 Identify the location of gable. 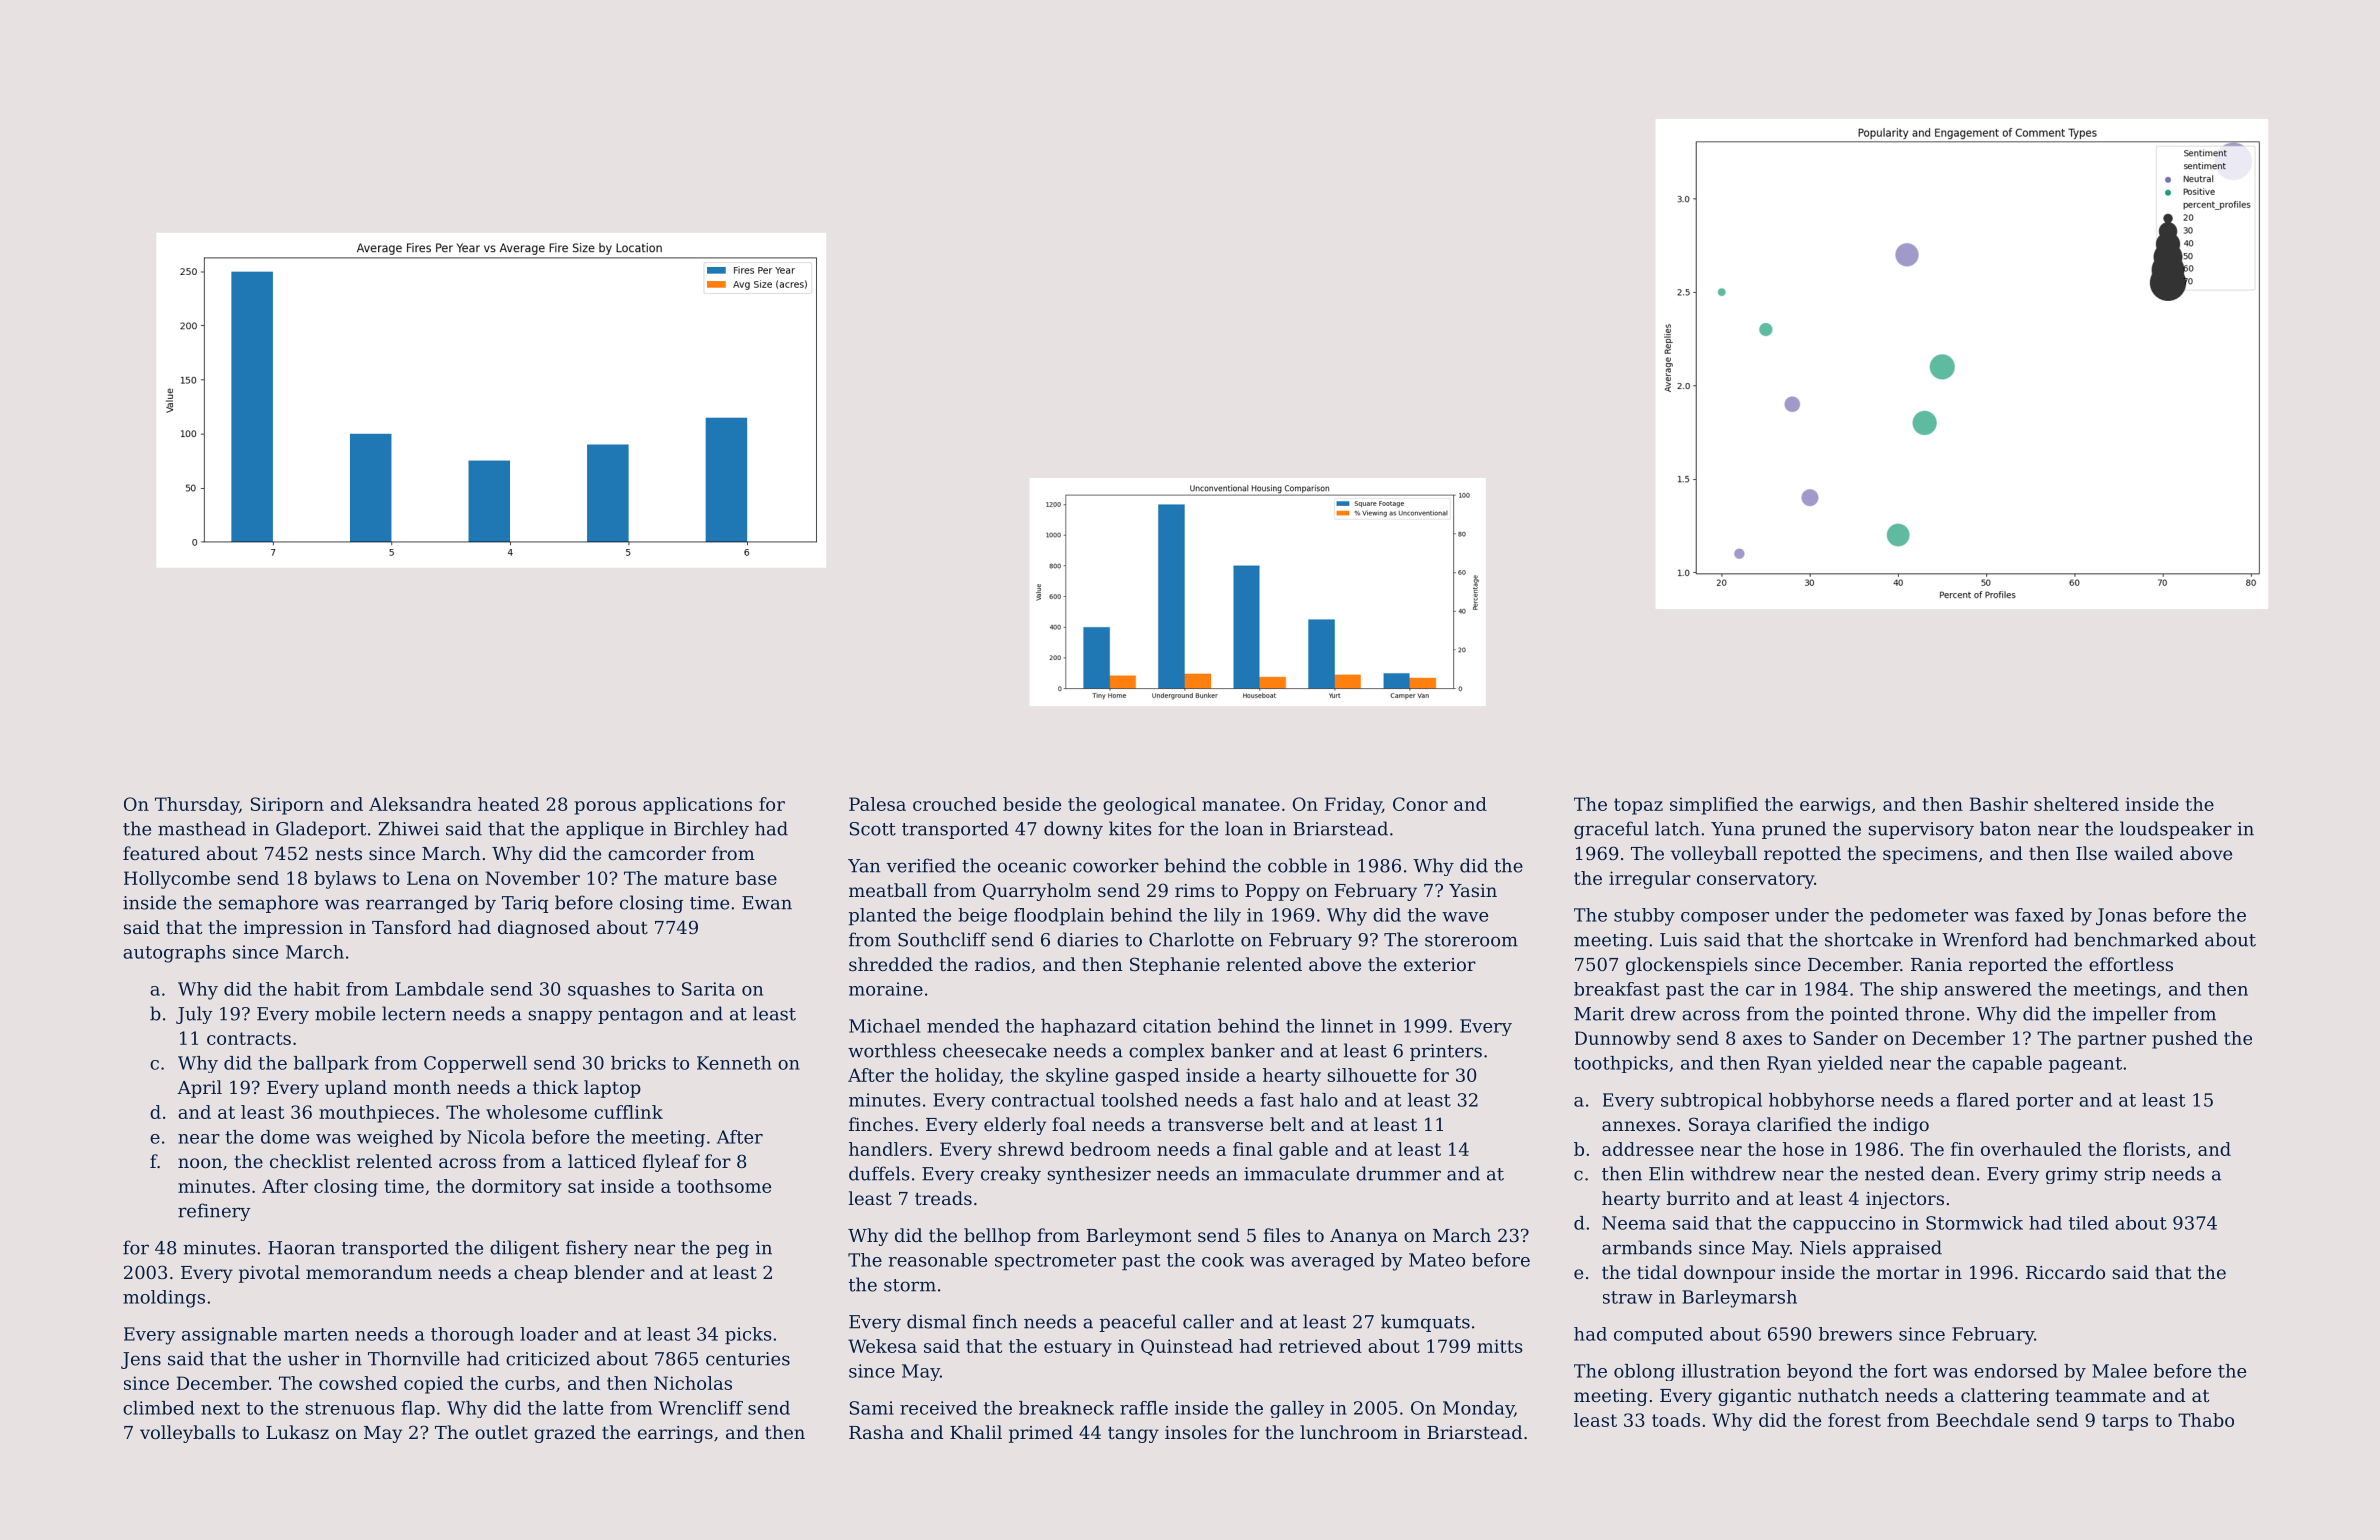
(1303, 1151).
